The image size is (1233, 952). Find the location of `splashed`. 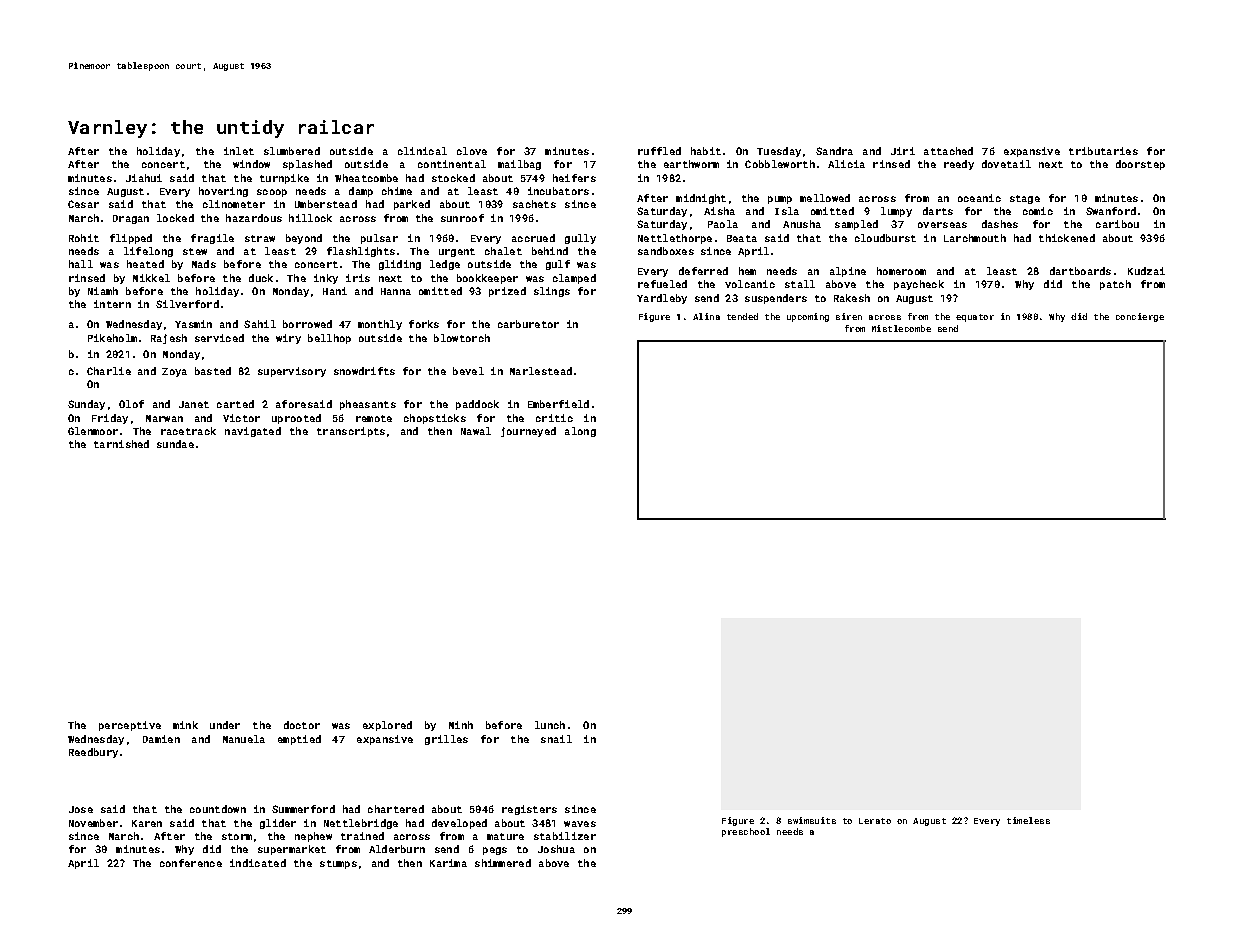

splashed is located at coordinates (307, 165).
